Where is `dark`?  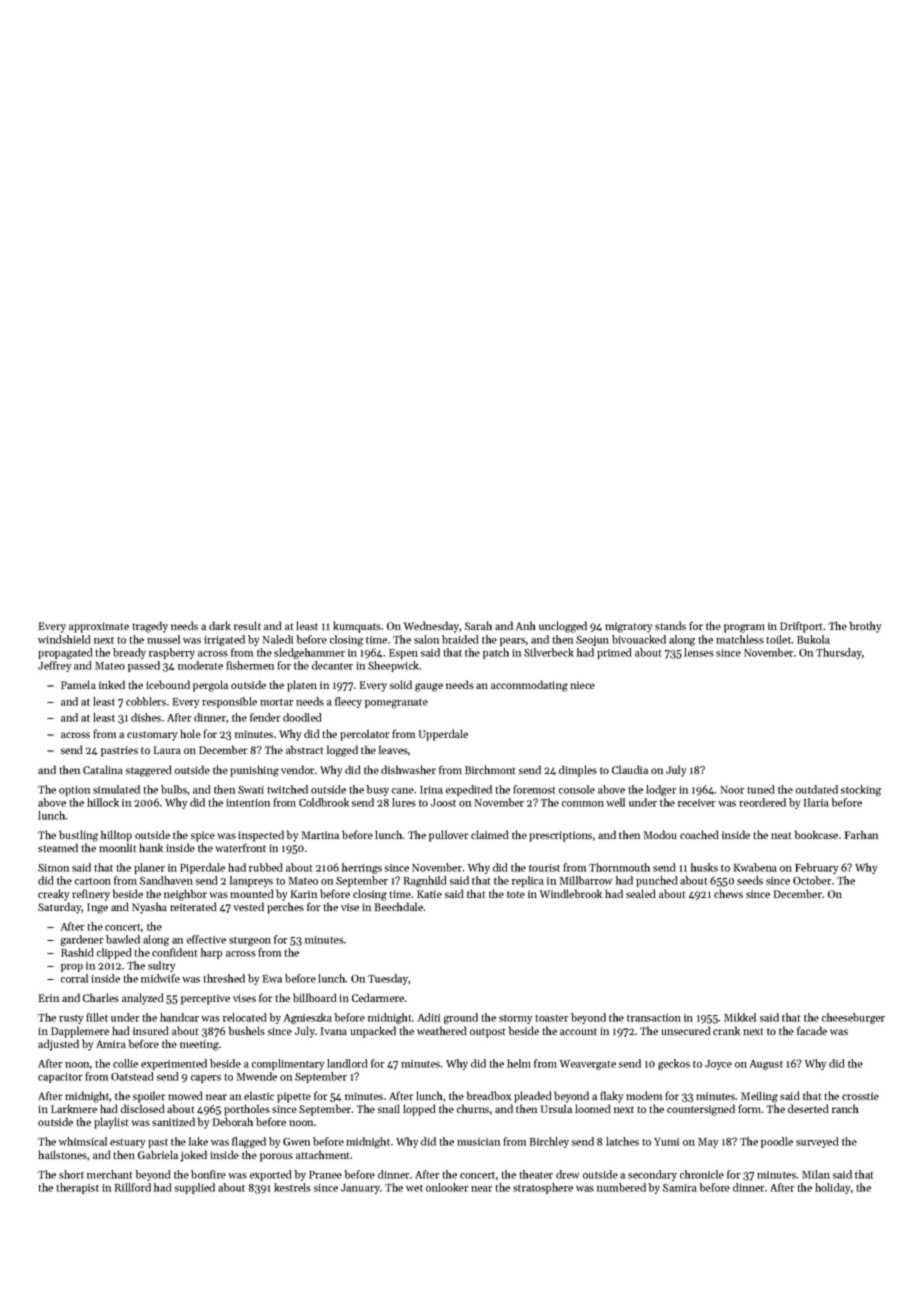 dark is located at coordinates (220, 625).
